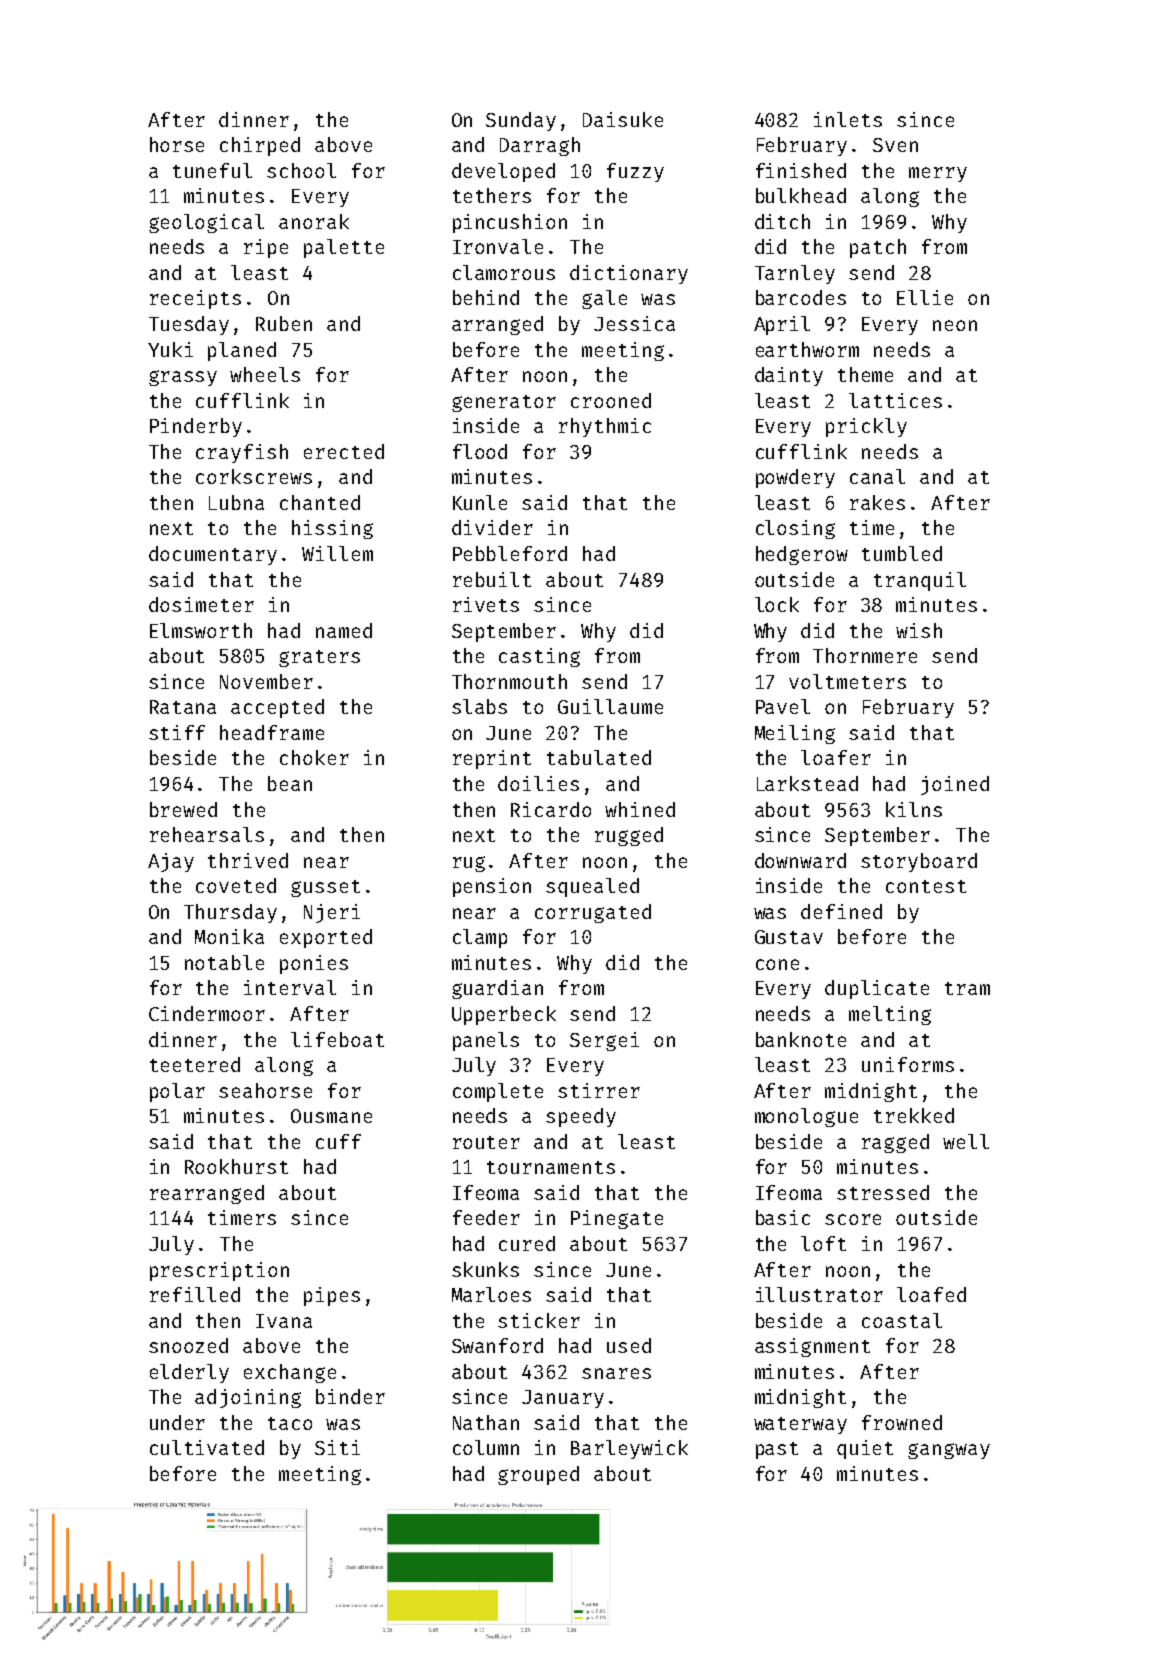  Describe the element at coordinates (212, 170) in the page. I see `tuneful` at that location.
